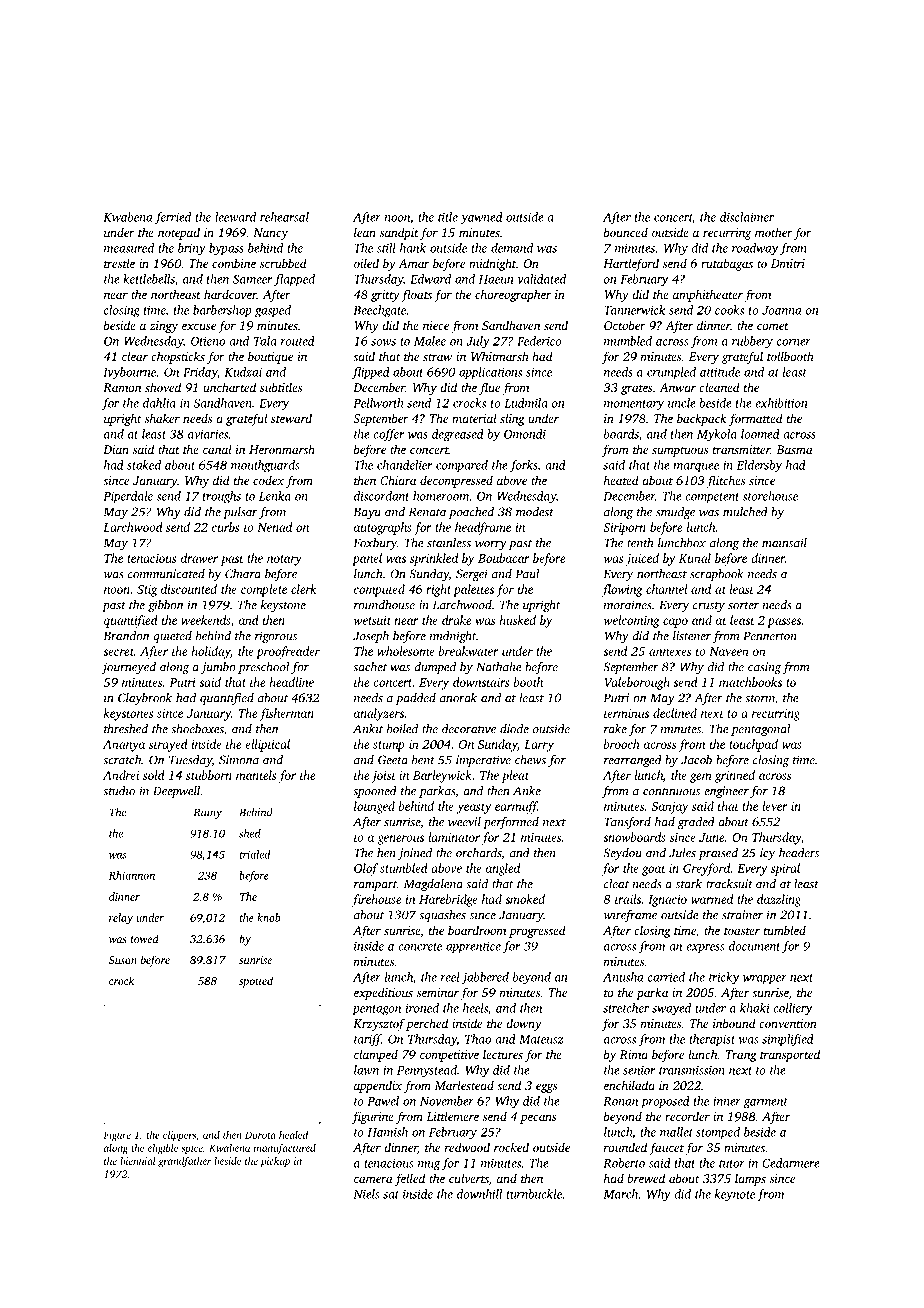 This image has width=924, height=1308. Describe the element at coordinates (138, 1161) in the image. I see `biennial` at that location.
